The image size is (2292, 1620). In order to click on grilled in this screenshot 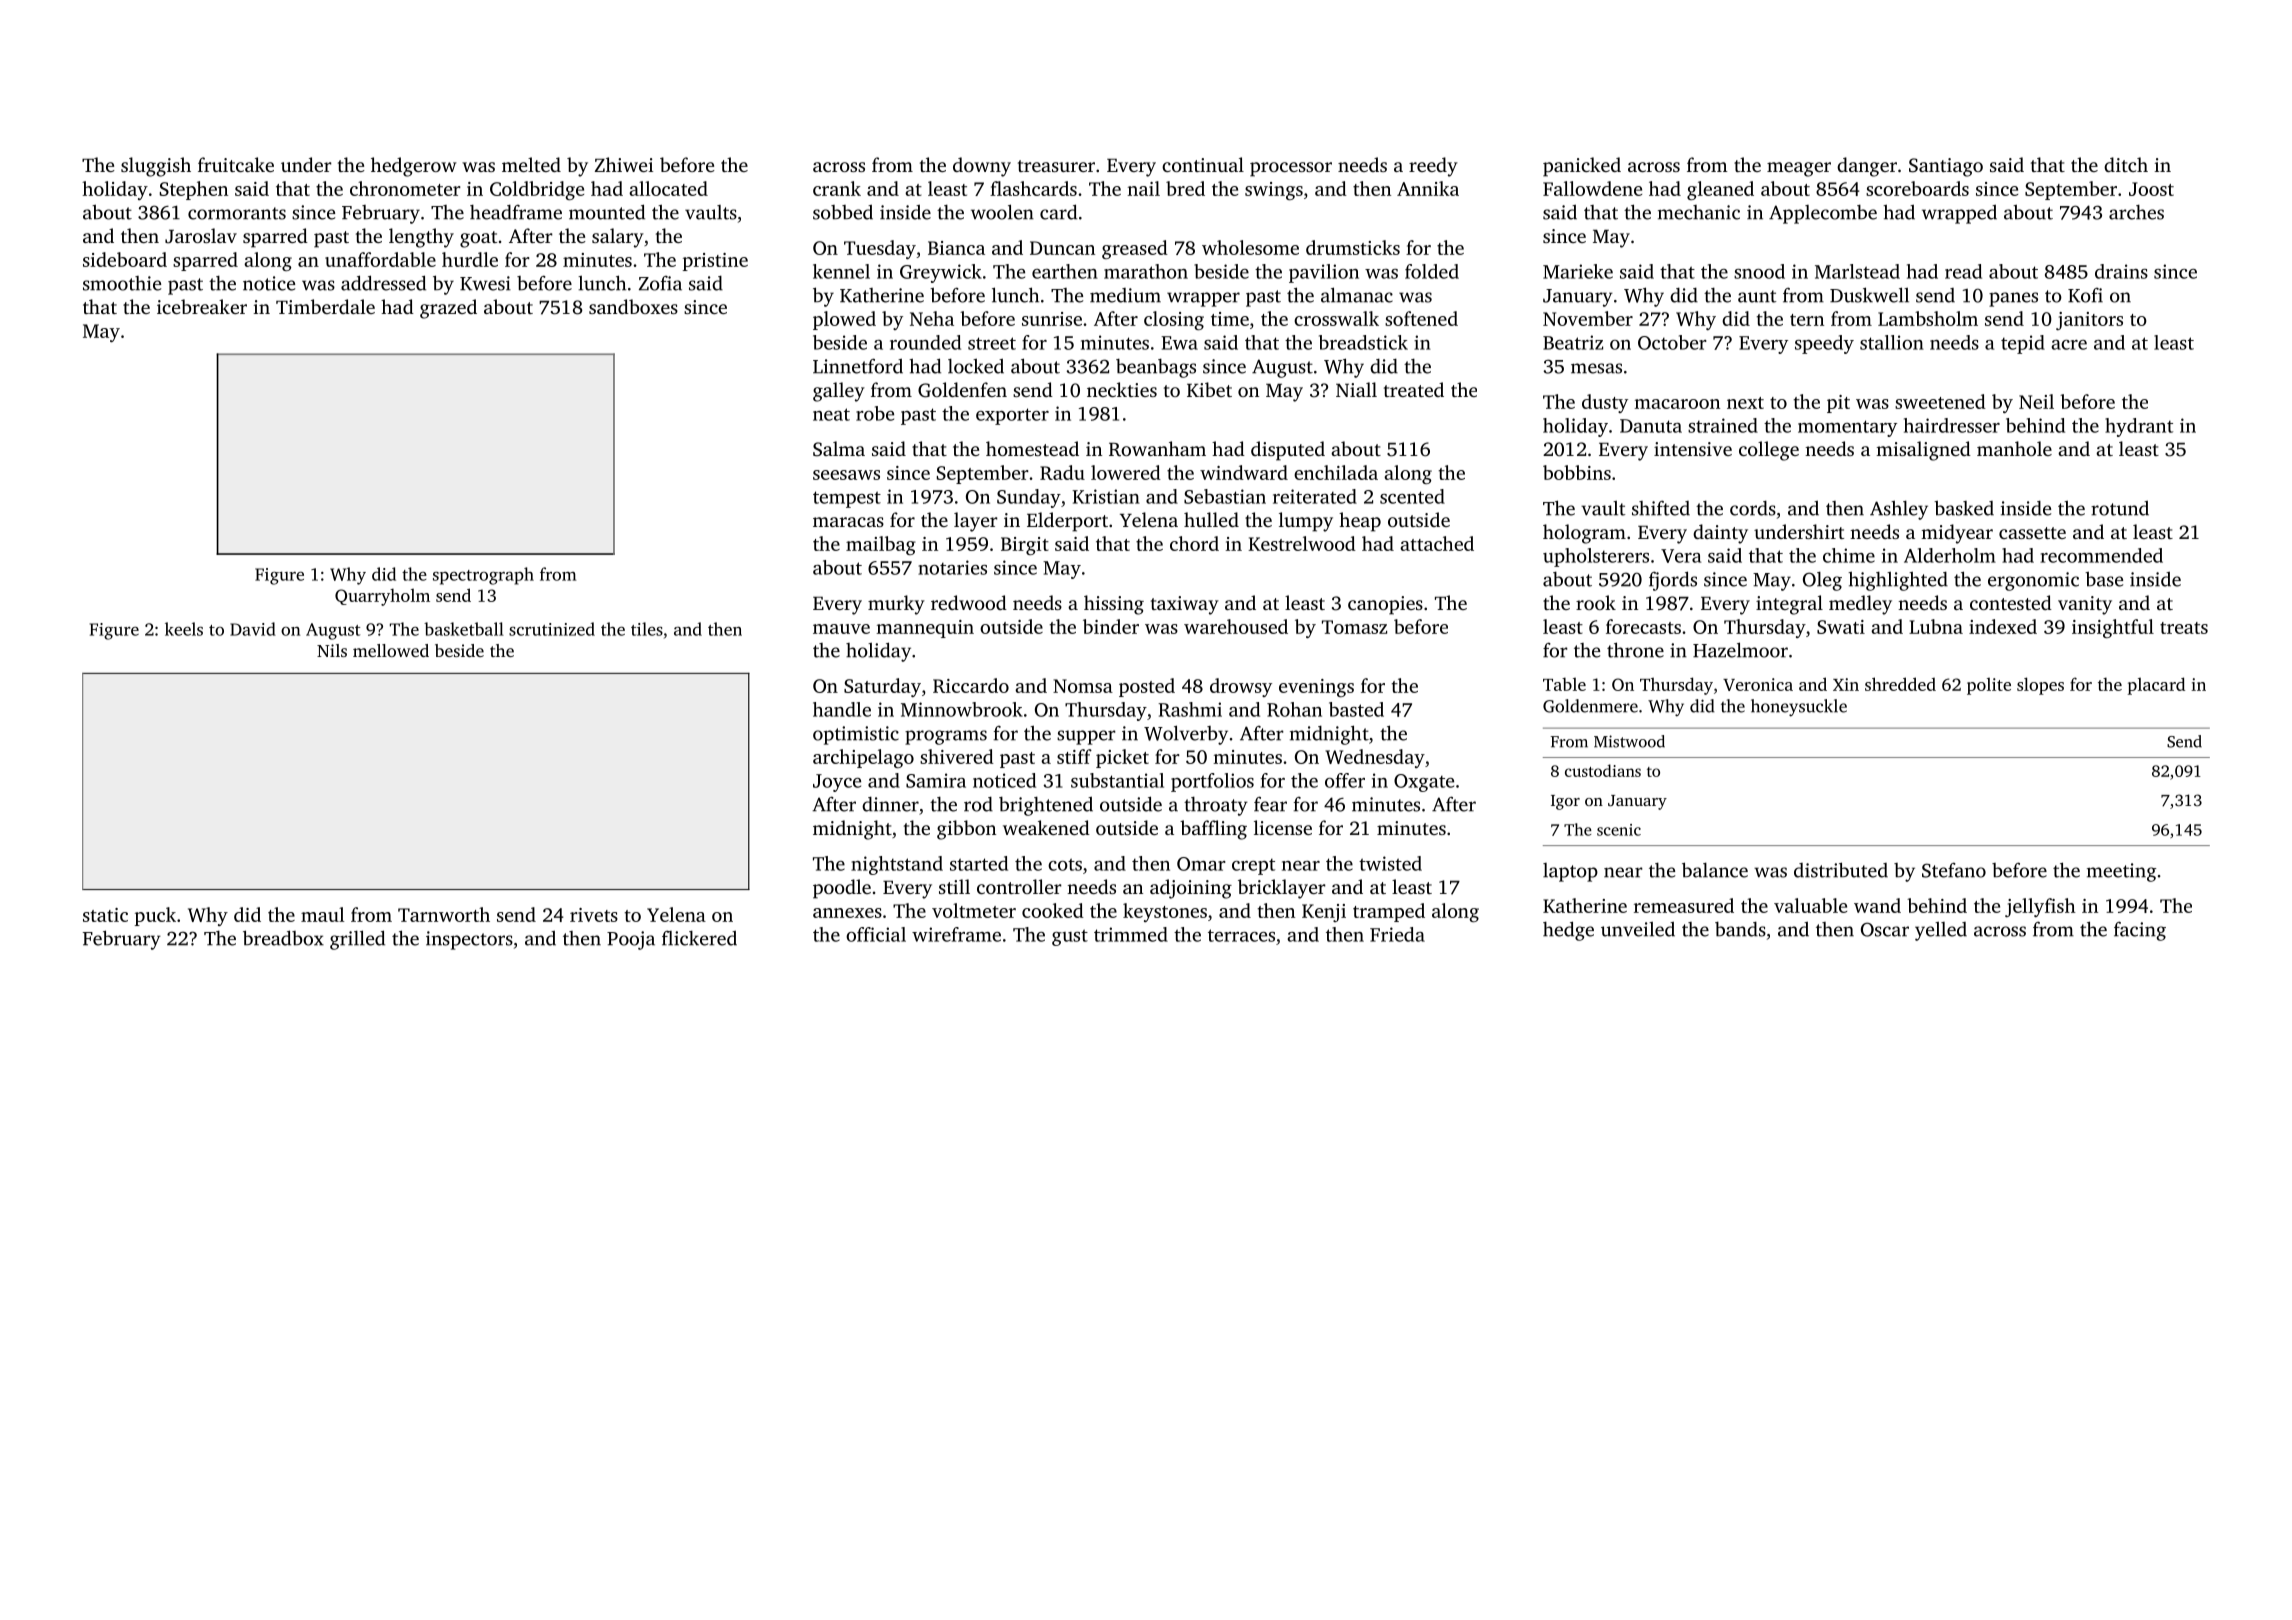, I will do `click(357, 940)`.
